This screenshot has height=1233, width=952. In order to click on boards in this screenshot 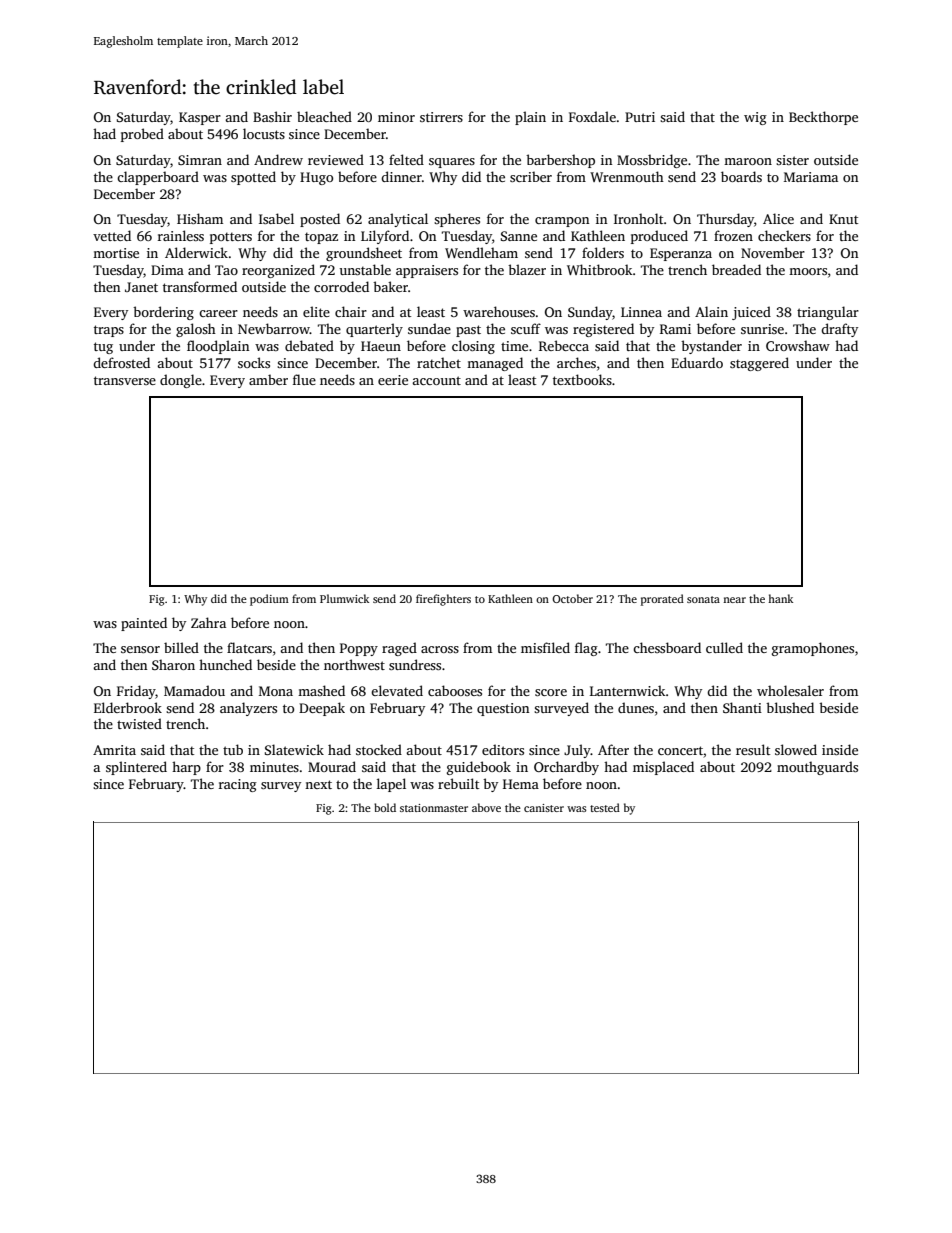, I will do `click(741, 176)`.
